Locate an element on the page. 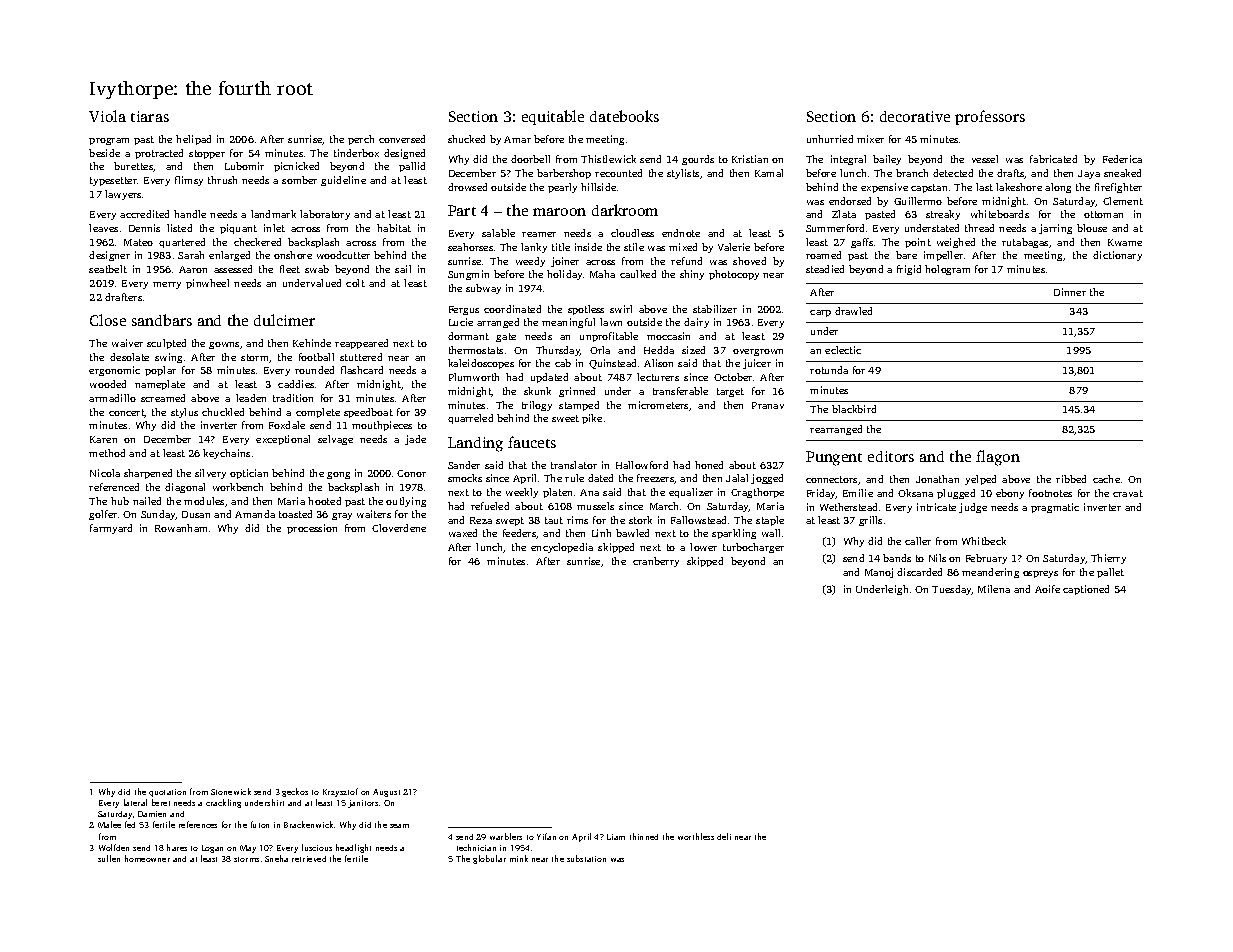 This image has width=1233, height=952. captioned is located at coordinates (1086, 590).
